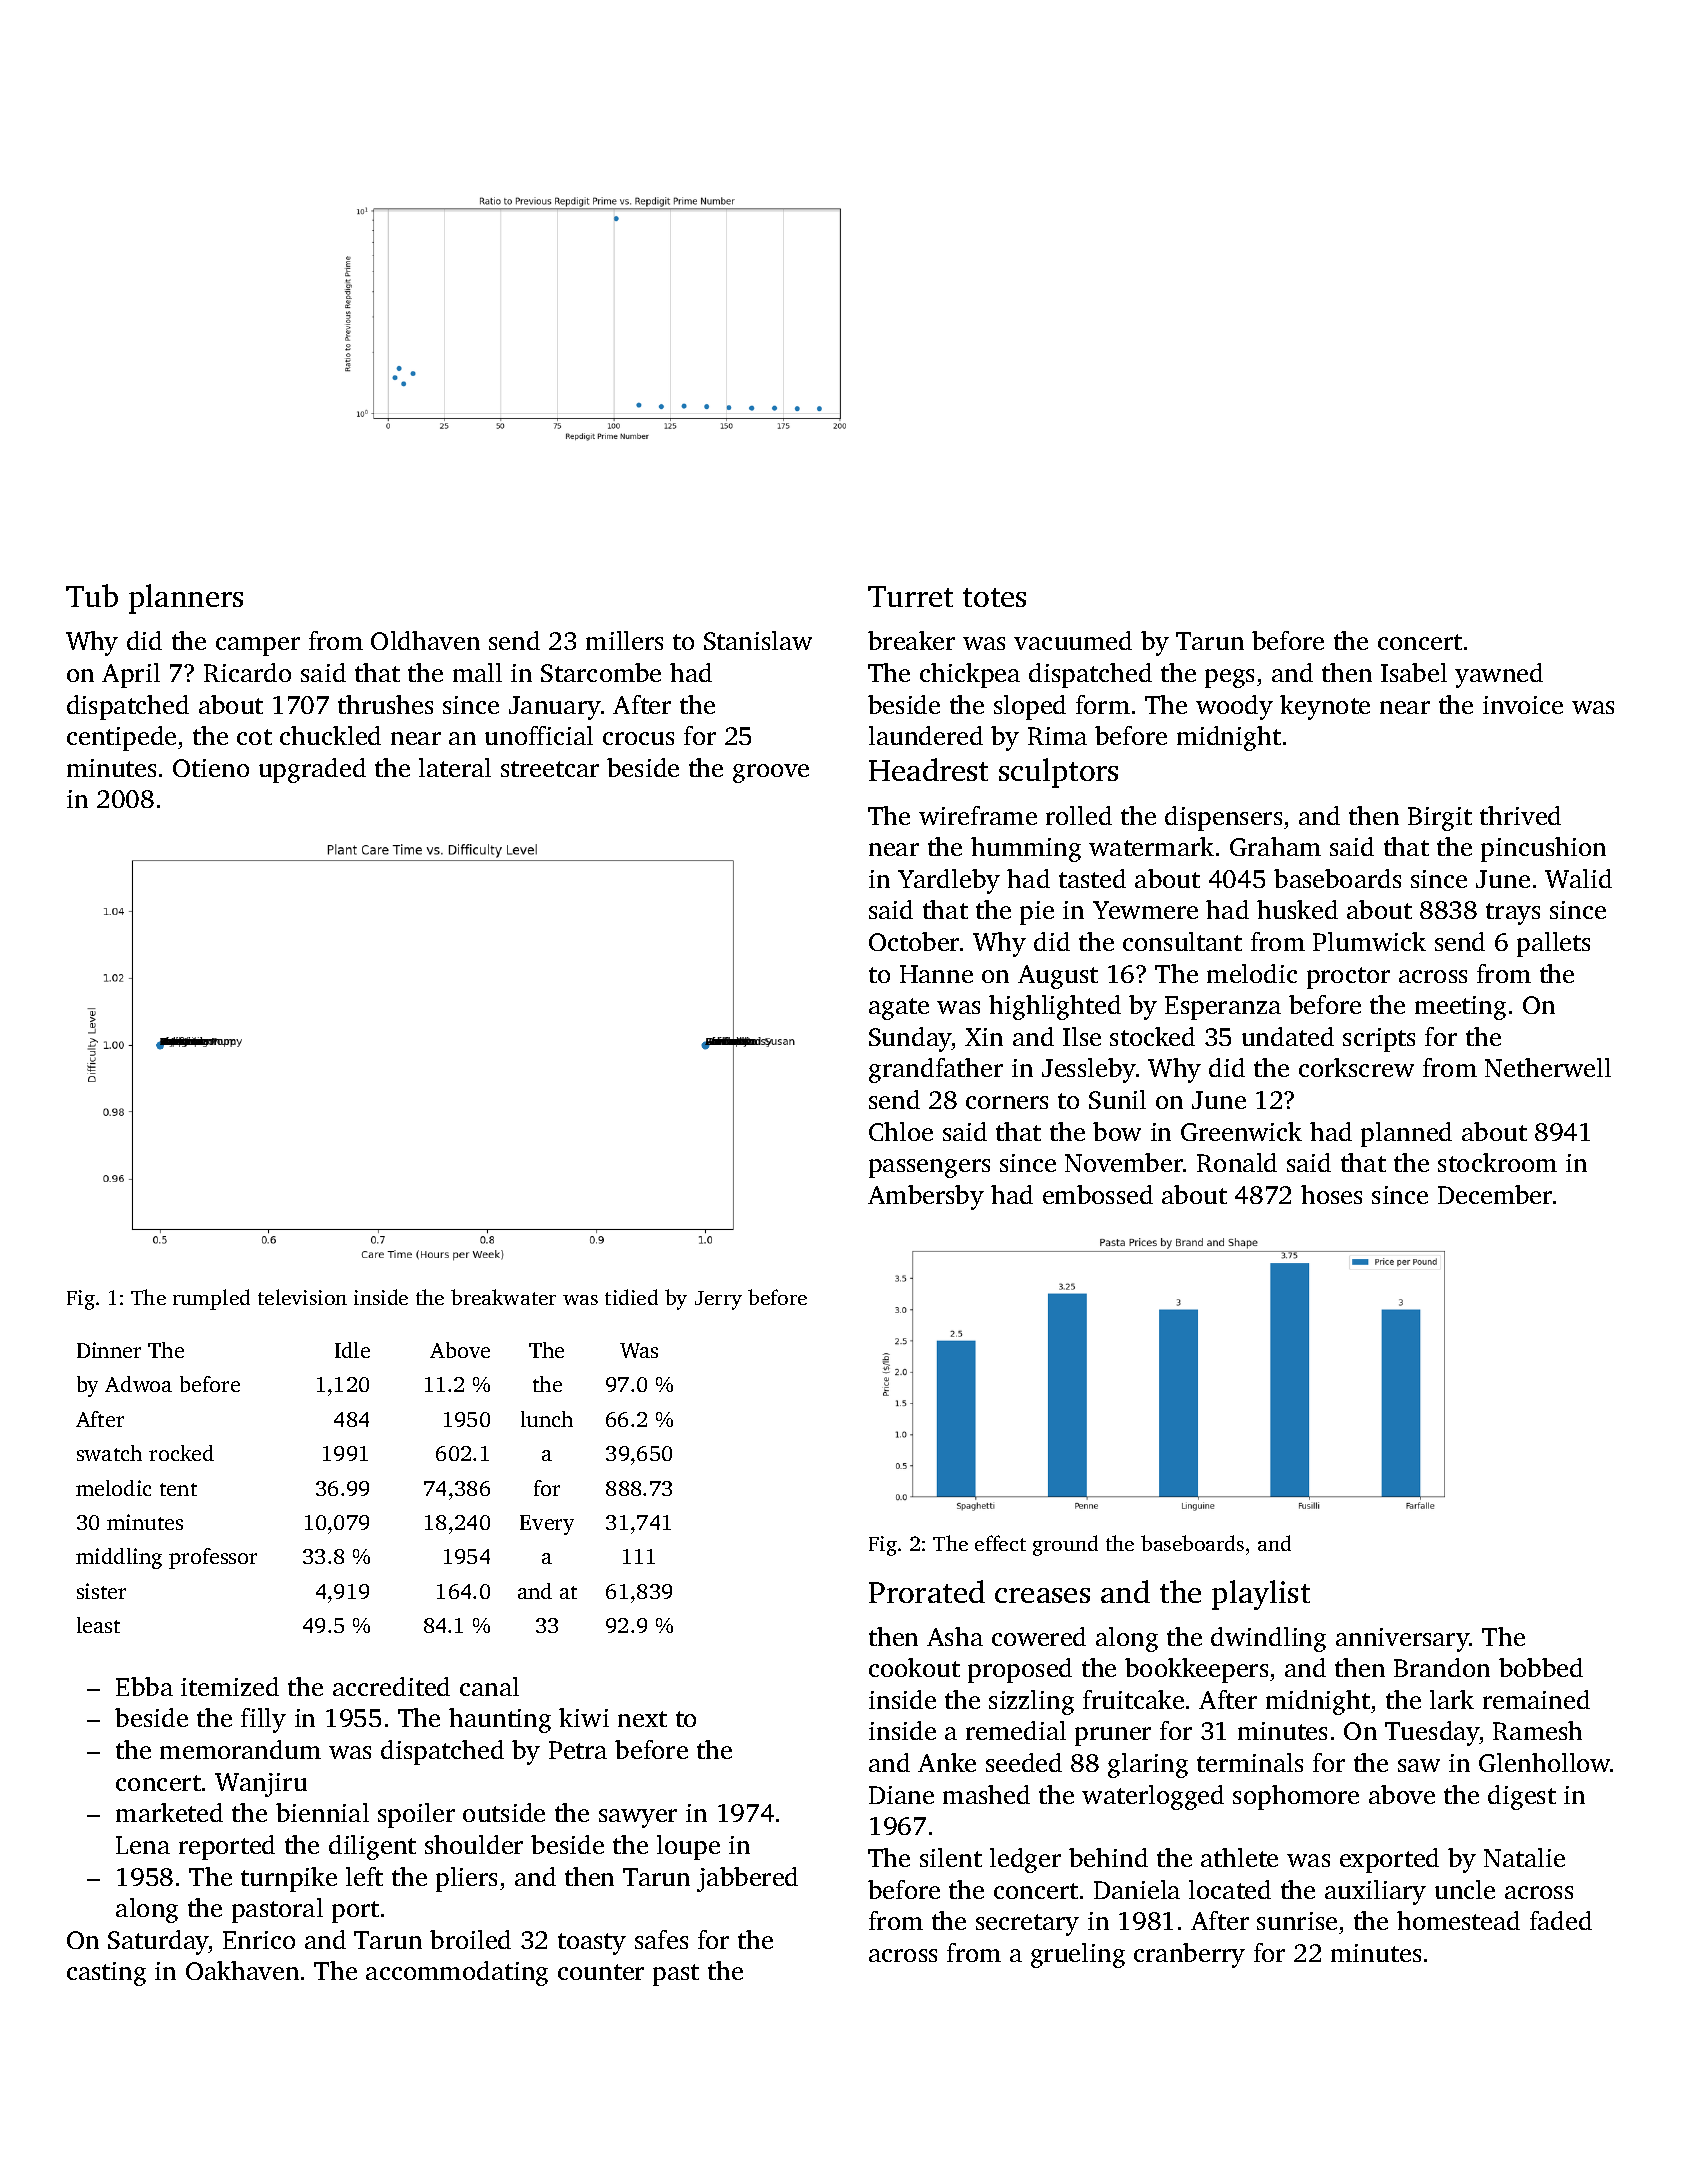 The image size is (1683, 2178). Describe the element at coordinates (936, 974) in the screenshot. I see `Hanne` at that location.
